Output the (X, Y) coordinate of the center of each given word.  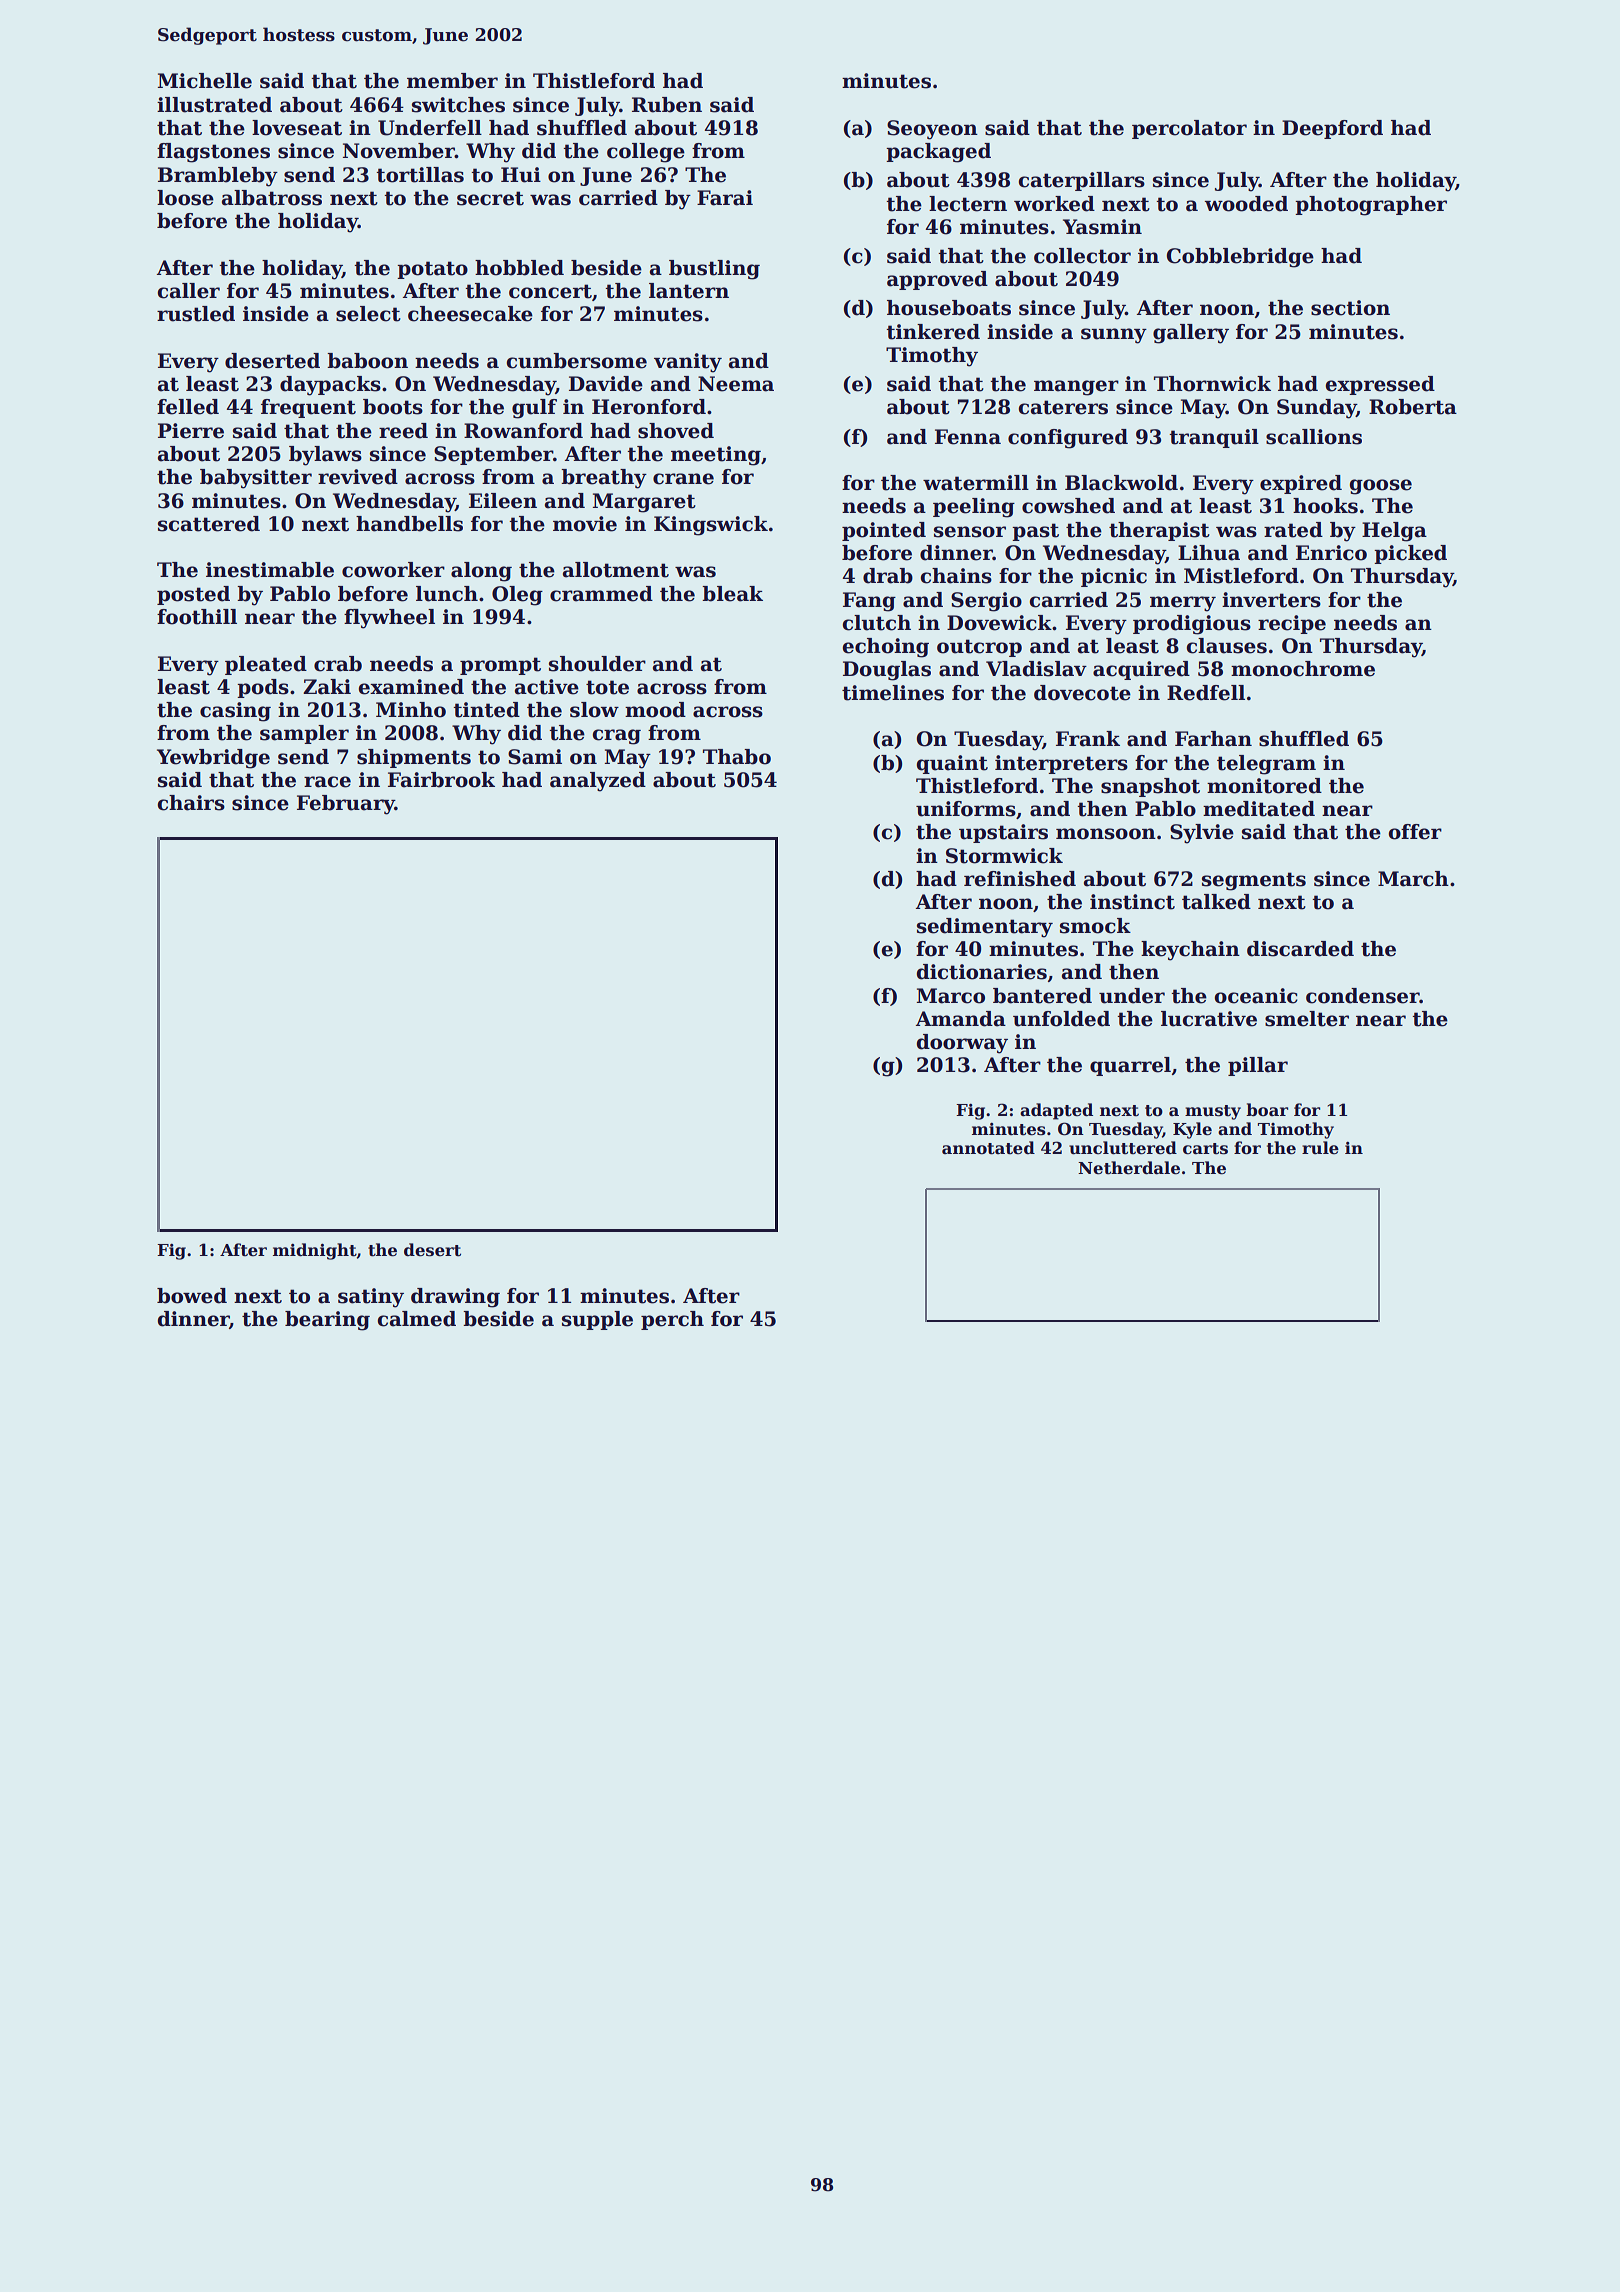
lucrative (1209, 1019)
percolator (1189, 129)
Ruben (667, 105)
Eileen (503, 501)
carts (1205, 1149)
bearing (327, 1321)
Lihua (1209, 553)
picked (1410, 554)
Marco (950, 996)
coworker (393, 570)
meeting (716, 456)
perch (672, 1320)
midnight (315, 1251)
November (399, 151)
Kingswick (711, 526)
